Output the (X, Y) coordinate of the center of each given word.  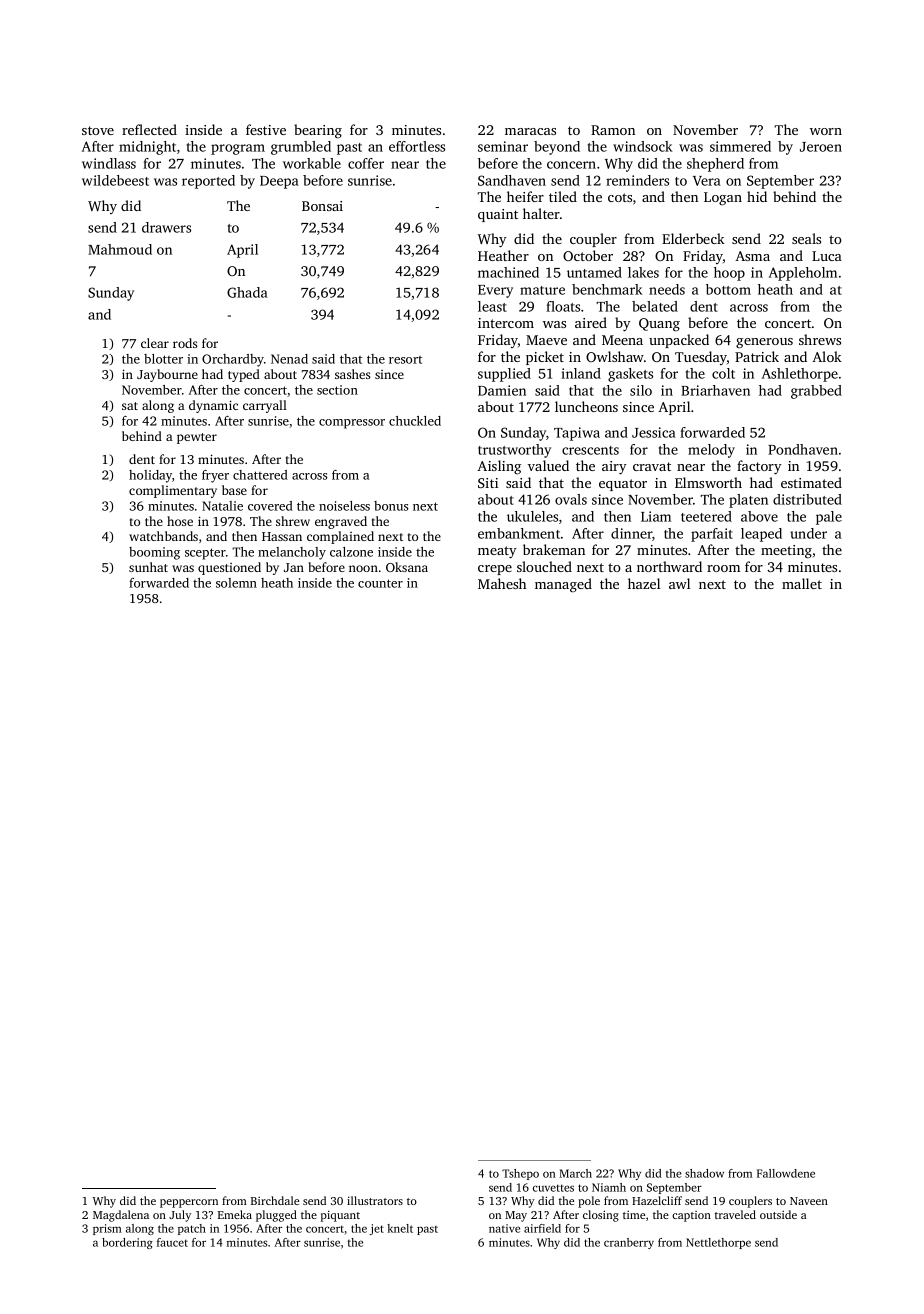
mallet (802, 583)
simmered (740, 146)
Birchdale (275, 1200)
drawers (166, 227)
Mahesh (502, 583)
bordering (127, 1243)
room (723, 568)
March (575, 1173)
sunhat (148, 567)
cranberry (629, 1243)
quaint (498, 215)
